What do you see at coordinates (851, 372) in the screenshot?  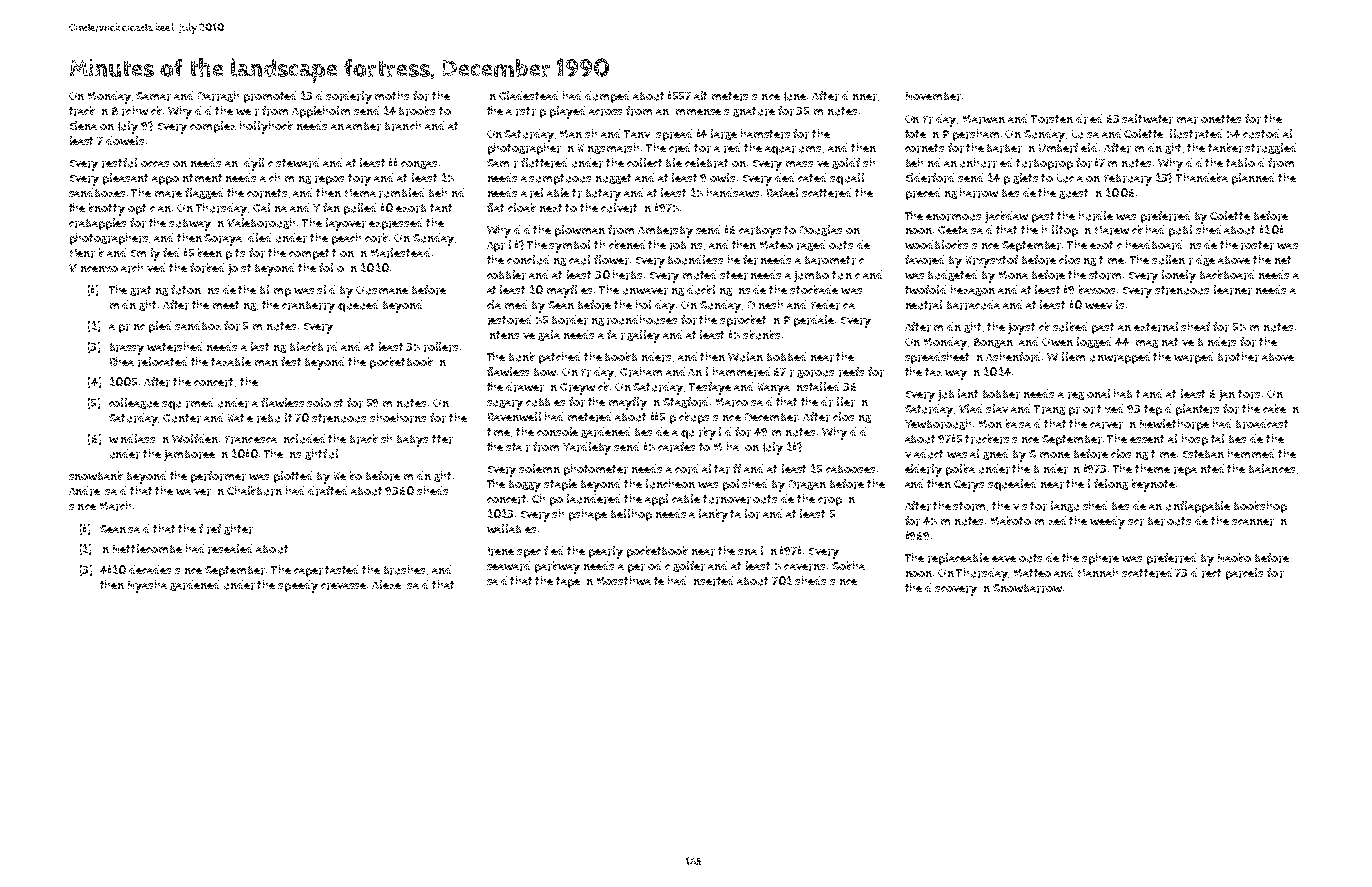 I see `reefs` at bounding box center [851, 372].
